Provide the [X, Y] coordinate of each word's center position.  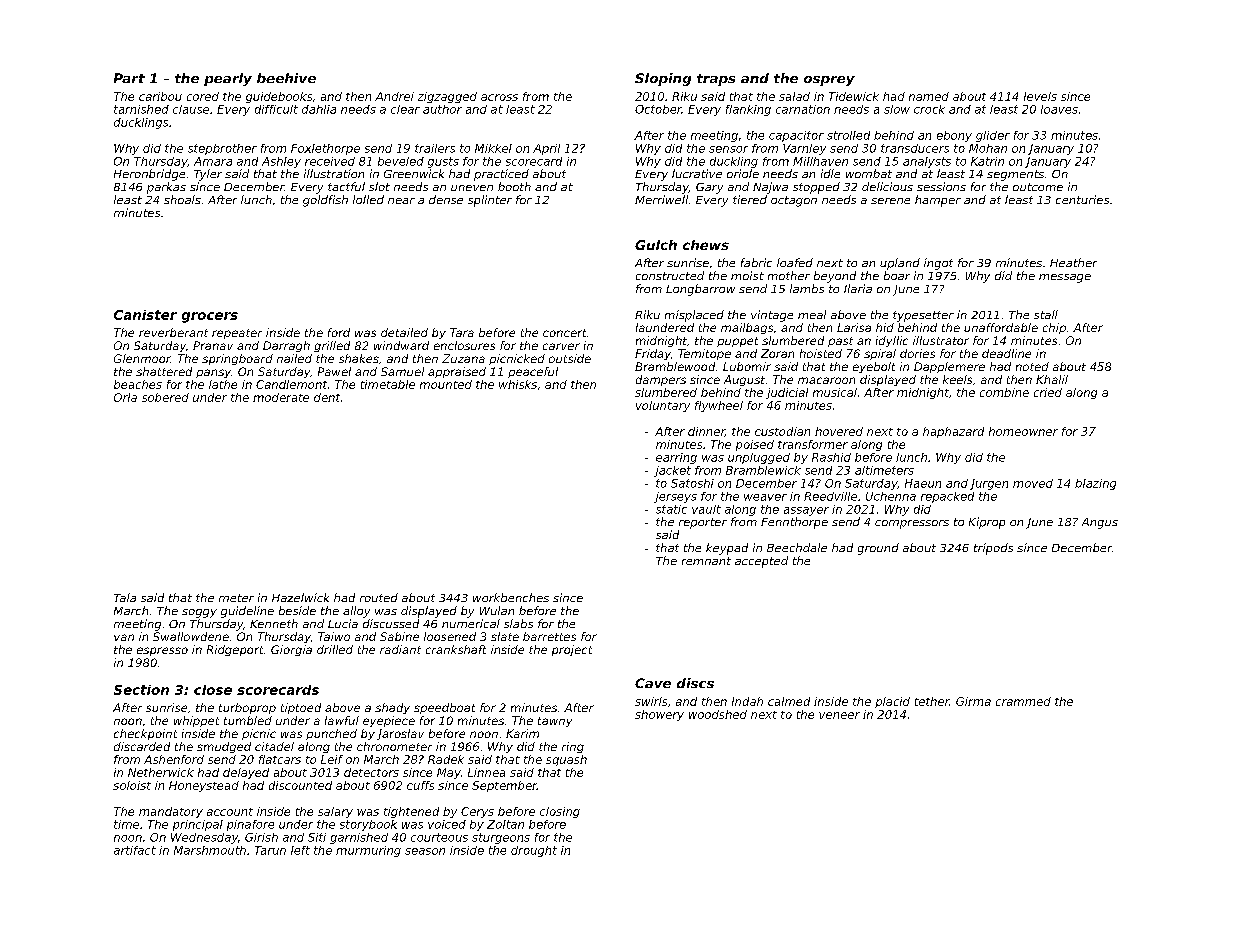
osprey [829, 81]
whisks [518, 384]
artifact [135, 850]
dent [327, 397]
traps [716, 80]
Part [129, 78]
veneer [839, 715]
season [425, 851]
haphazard [953, 432]
